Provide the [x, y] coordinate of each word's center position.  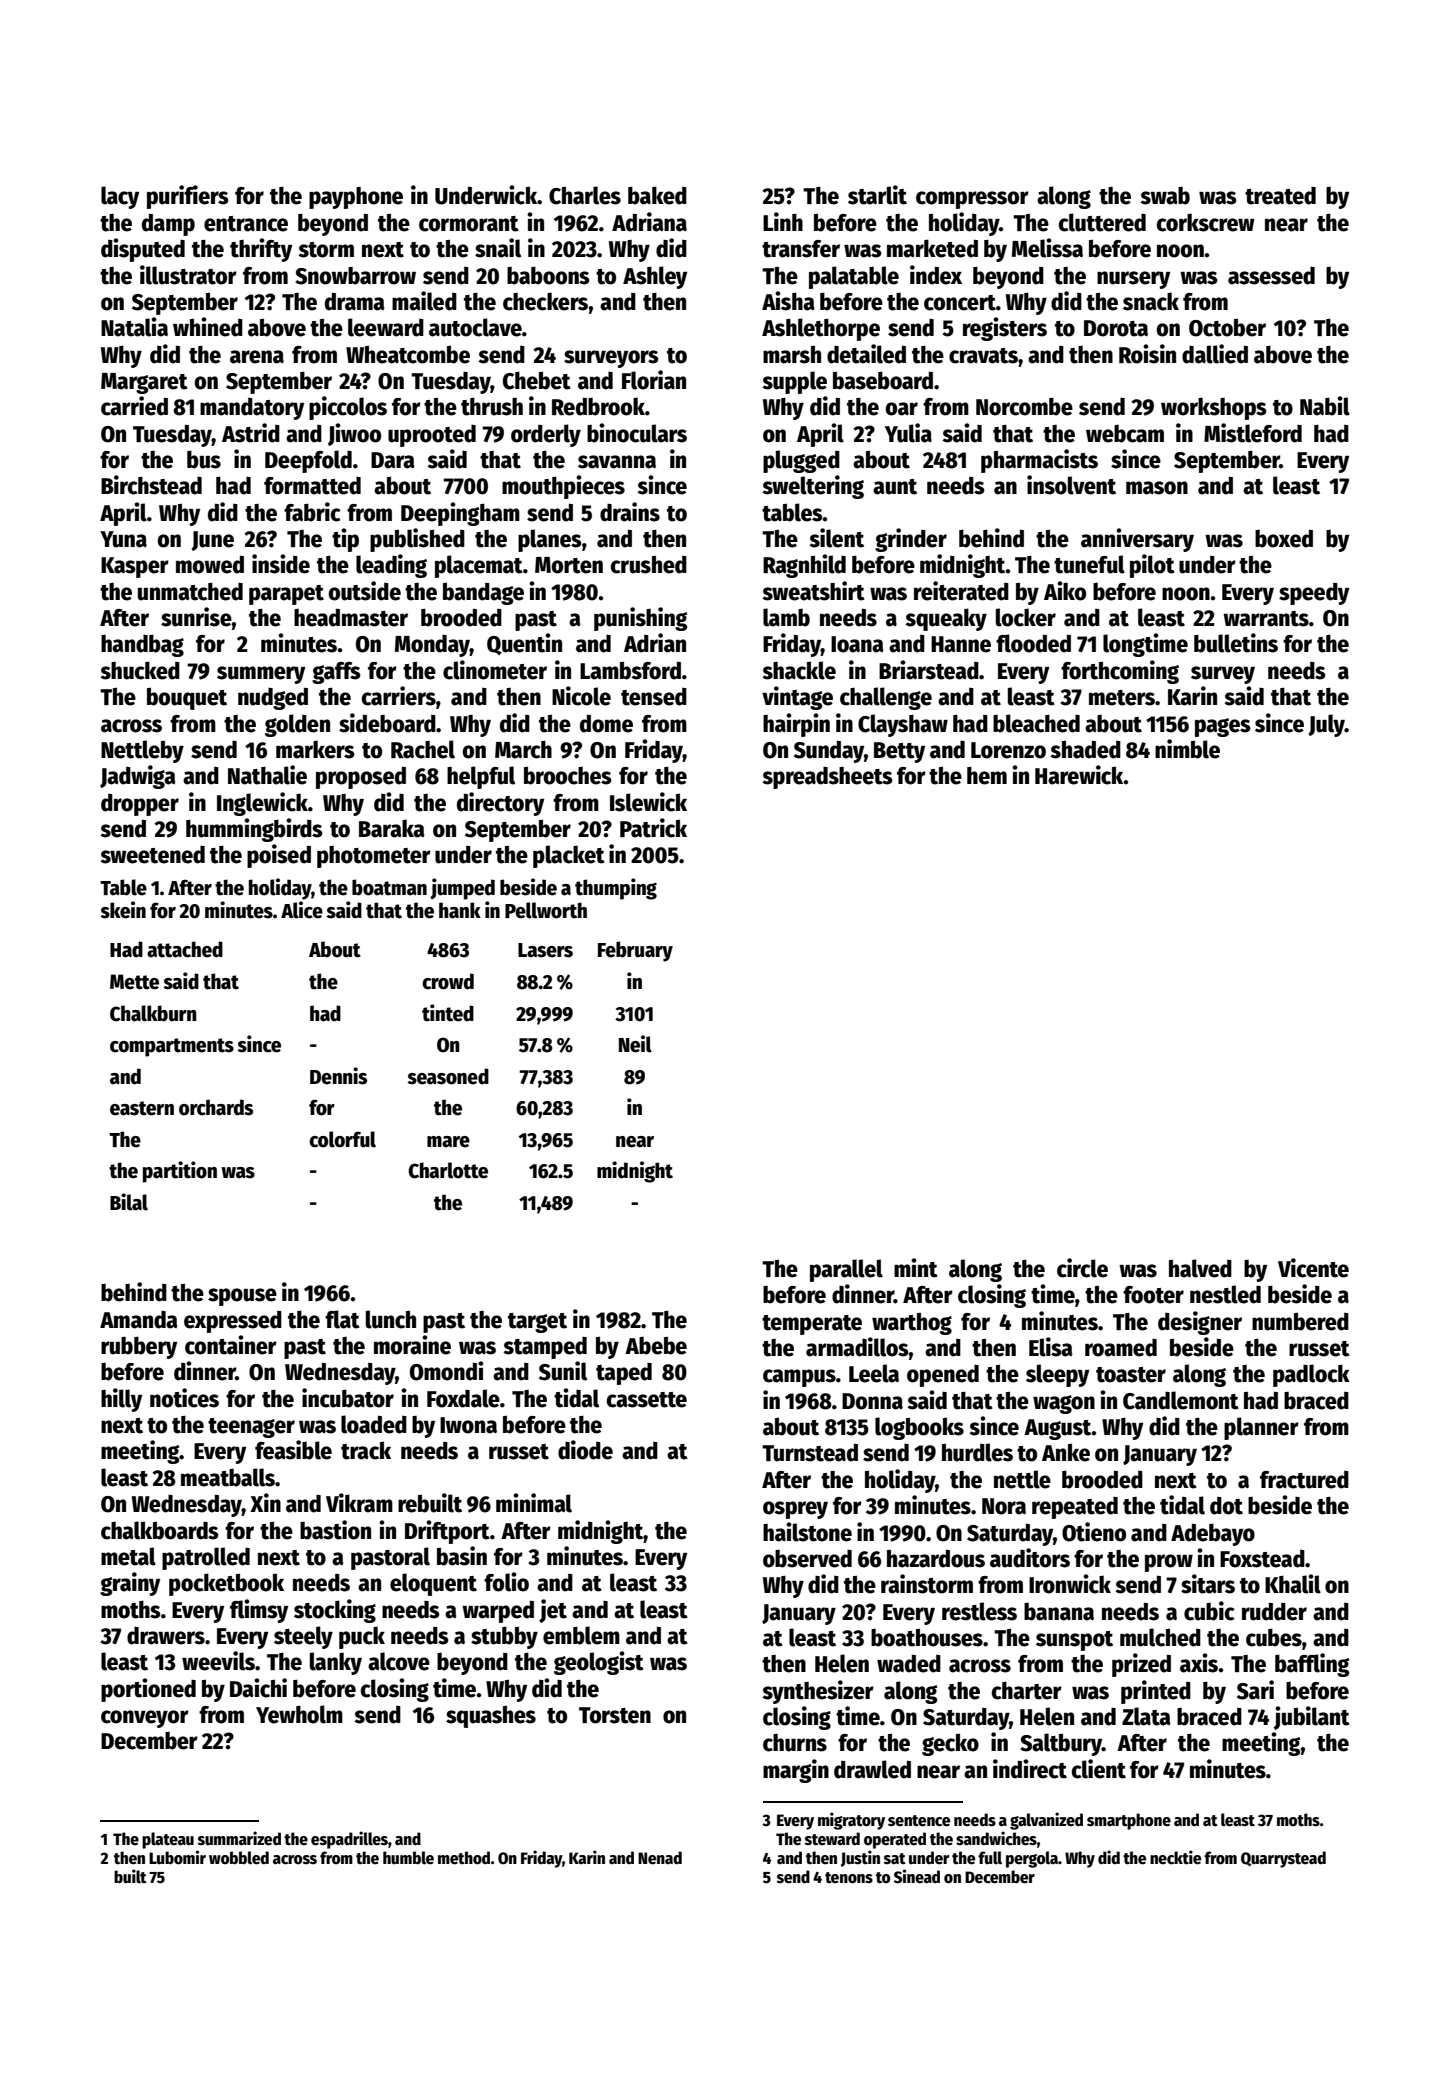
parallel [846, 1270]
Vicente [1313, 1268]
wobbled [239, 1858]
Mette [134, 982]
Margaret [144, 383]
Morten [569, 565]
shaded [1085, 750]
